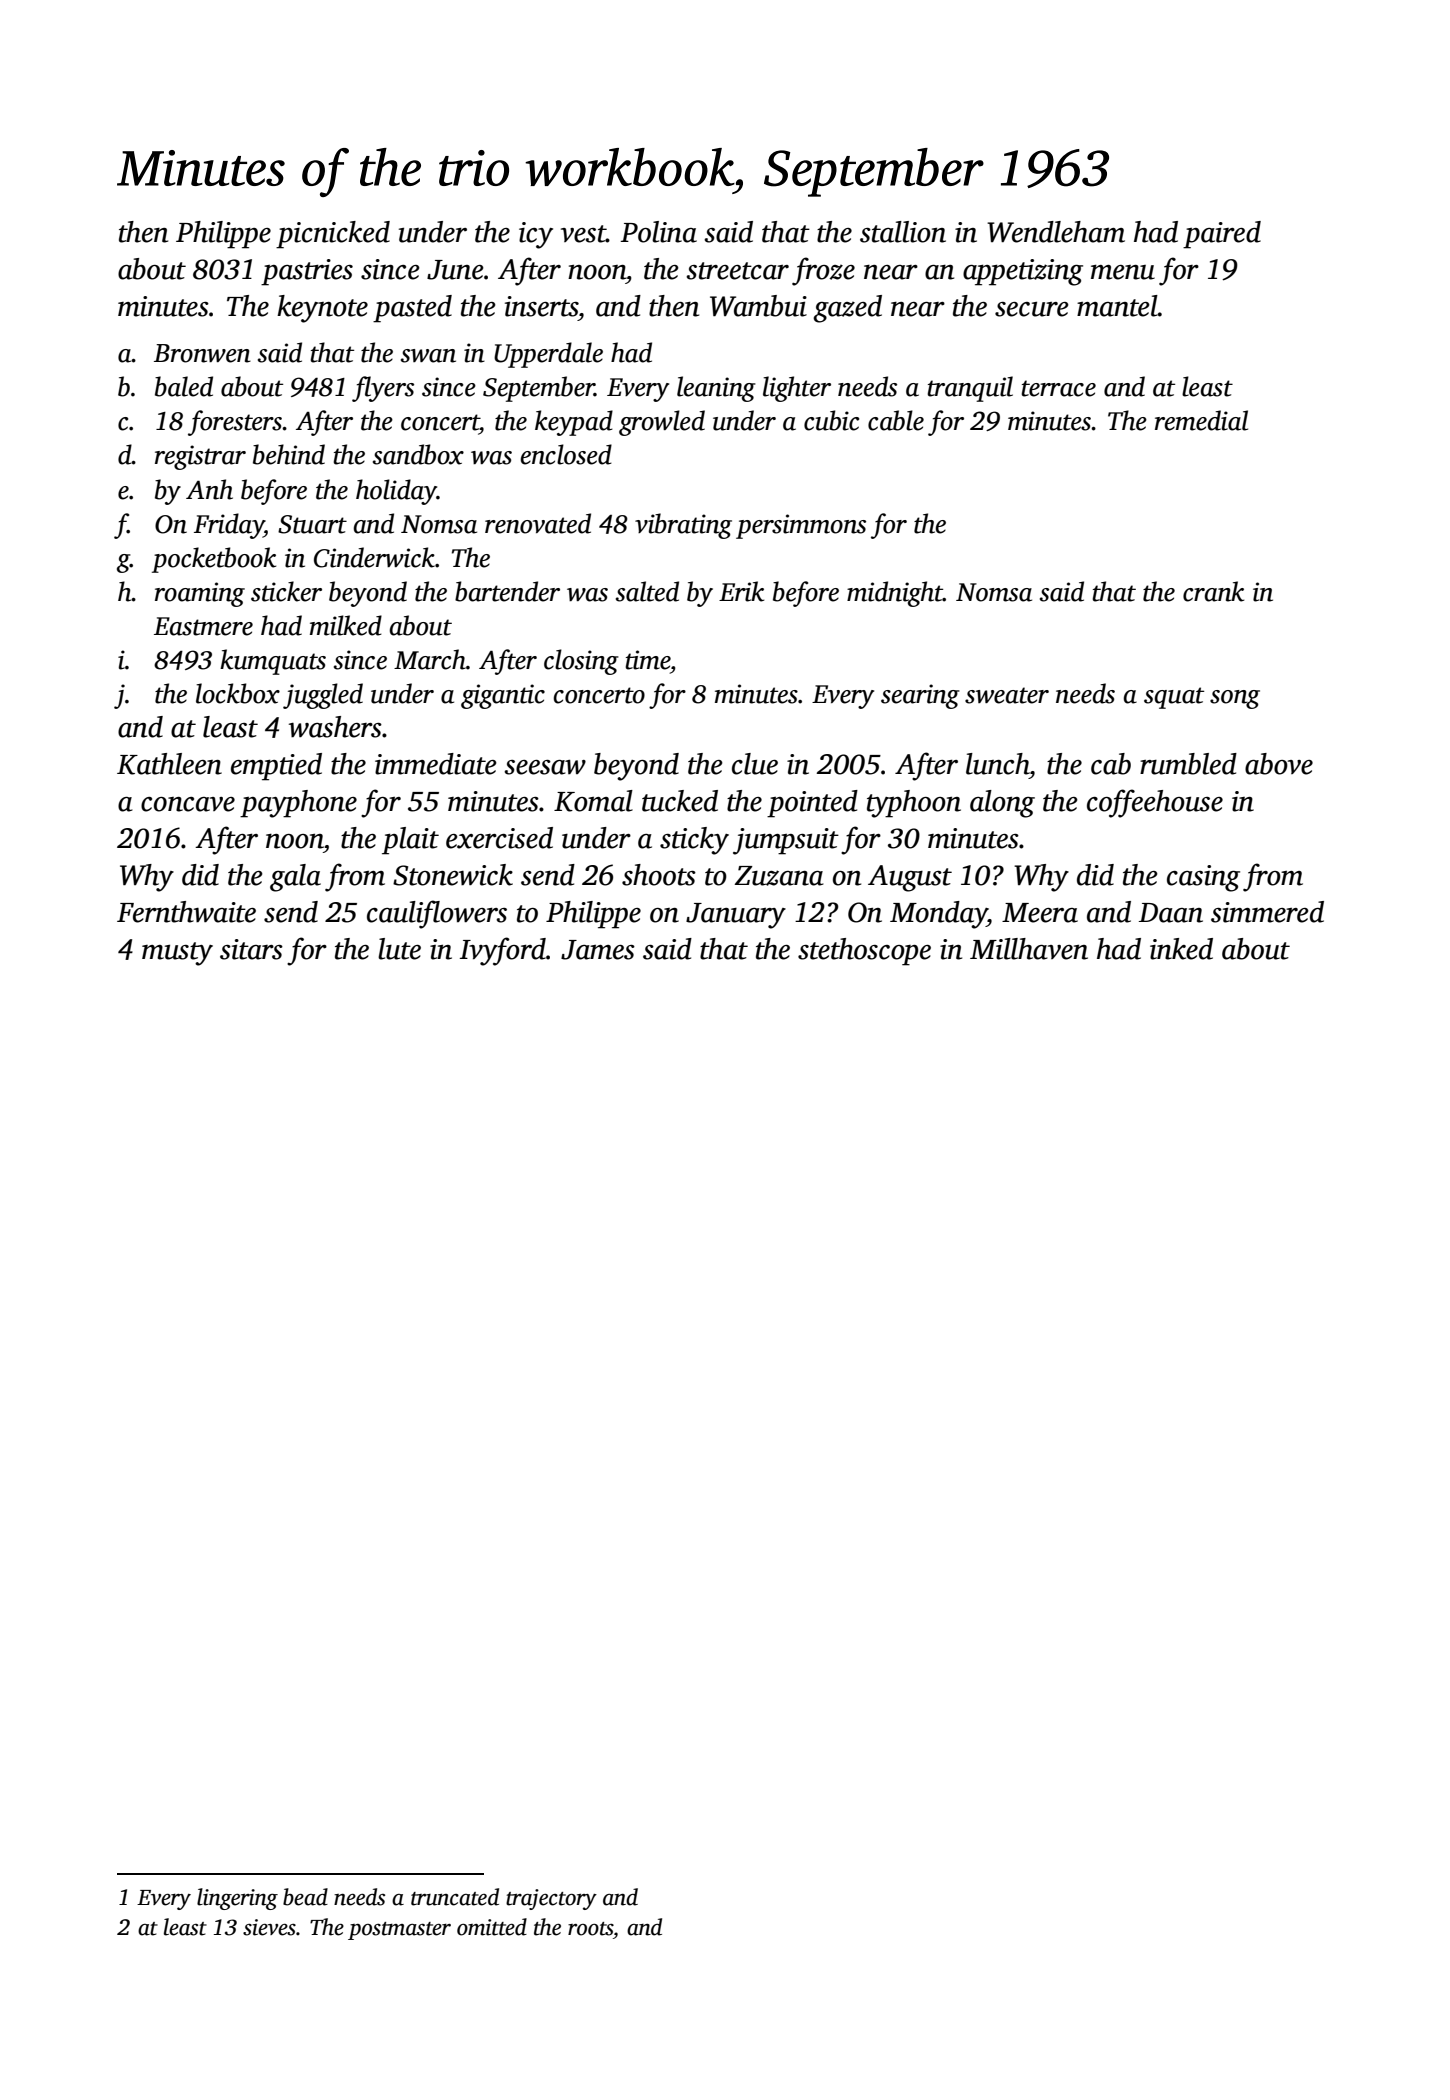 The height and width of the document is (2100, 1450). What do you see at coordinates (864, 952) in the document?
I see `stethoscope` at bounding box center [864, 952].
